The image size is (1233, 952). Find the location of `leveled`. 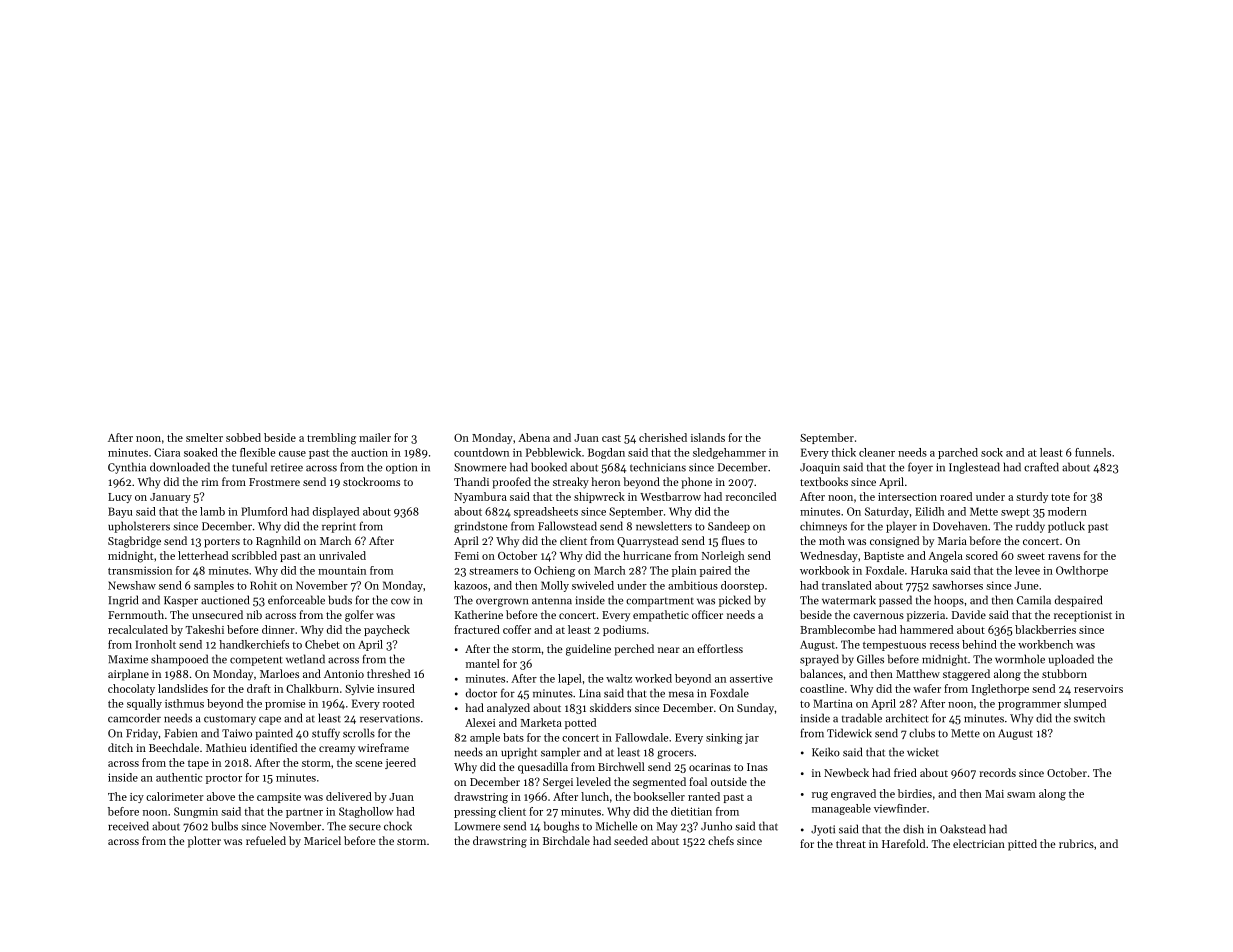

leveled is located at coordinates (593, 781).
